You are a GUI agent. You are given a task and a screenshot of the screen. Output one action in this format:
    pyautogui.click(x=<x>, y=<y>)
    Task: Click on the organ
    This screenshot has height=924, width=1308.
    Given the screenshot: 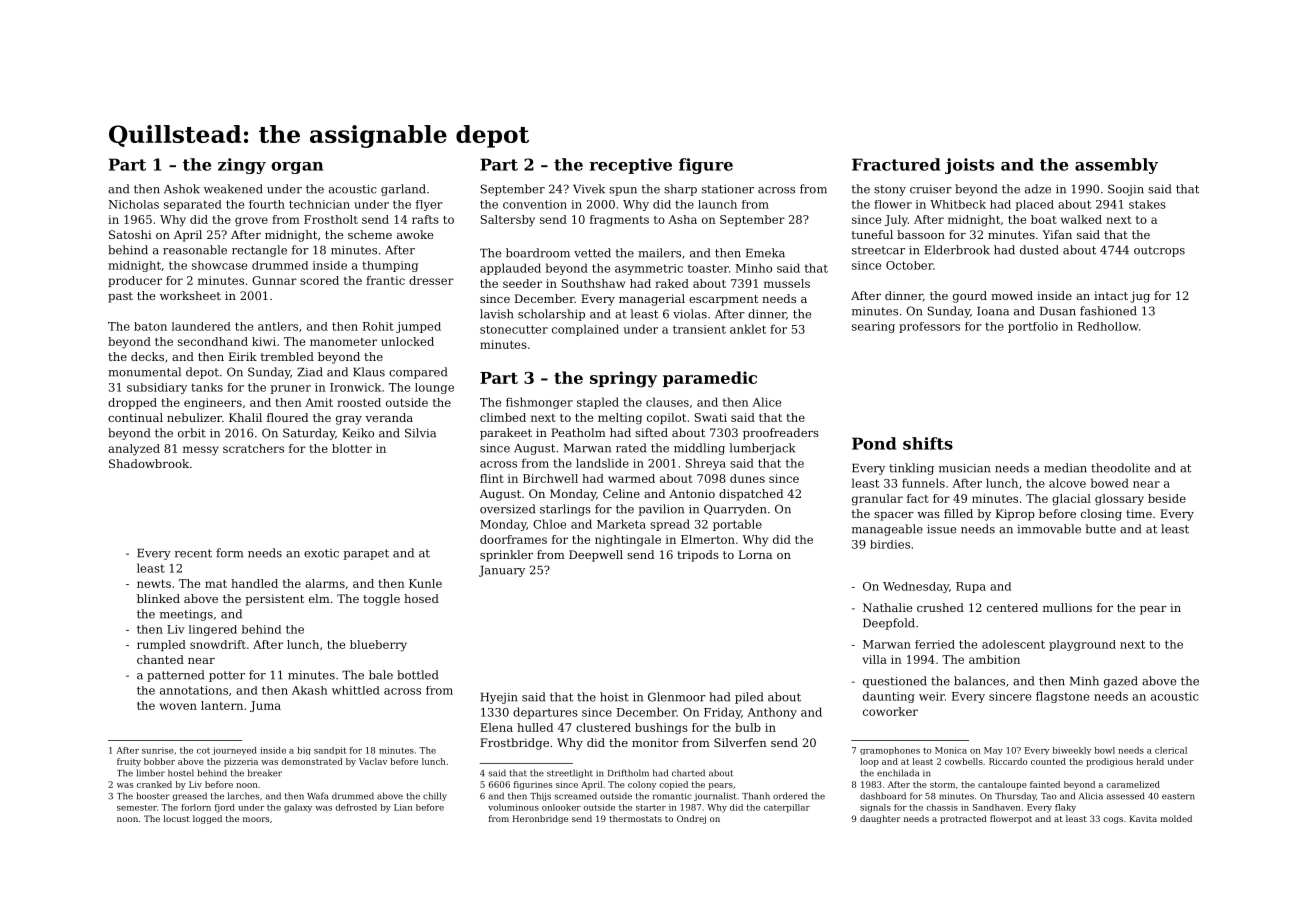 What is the action you would take?
    pyautogui.click(x=297, y=168)
